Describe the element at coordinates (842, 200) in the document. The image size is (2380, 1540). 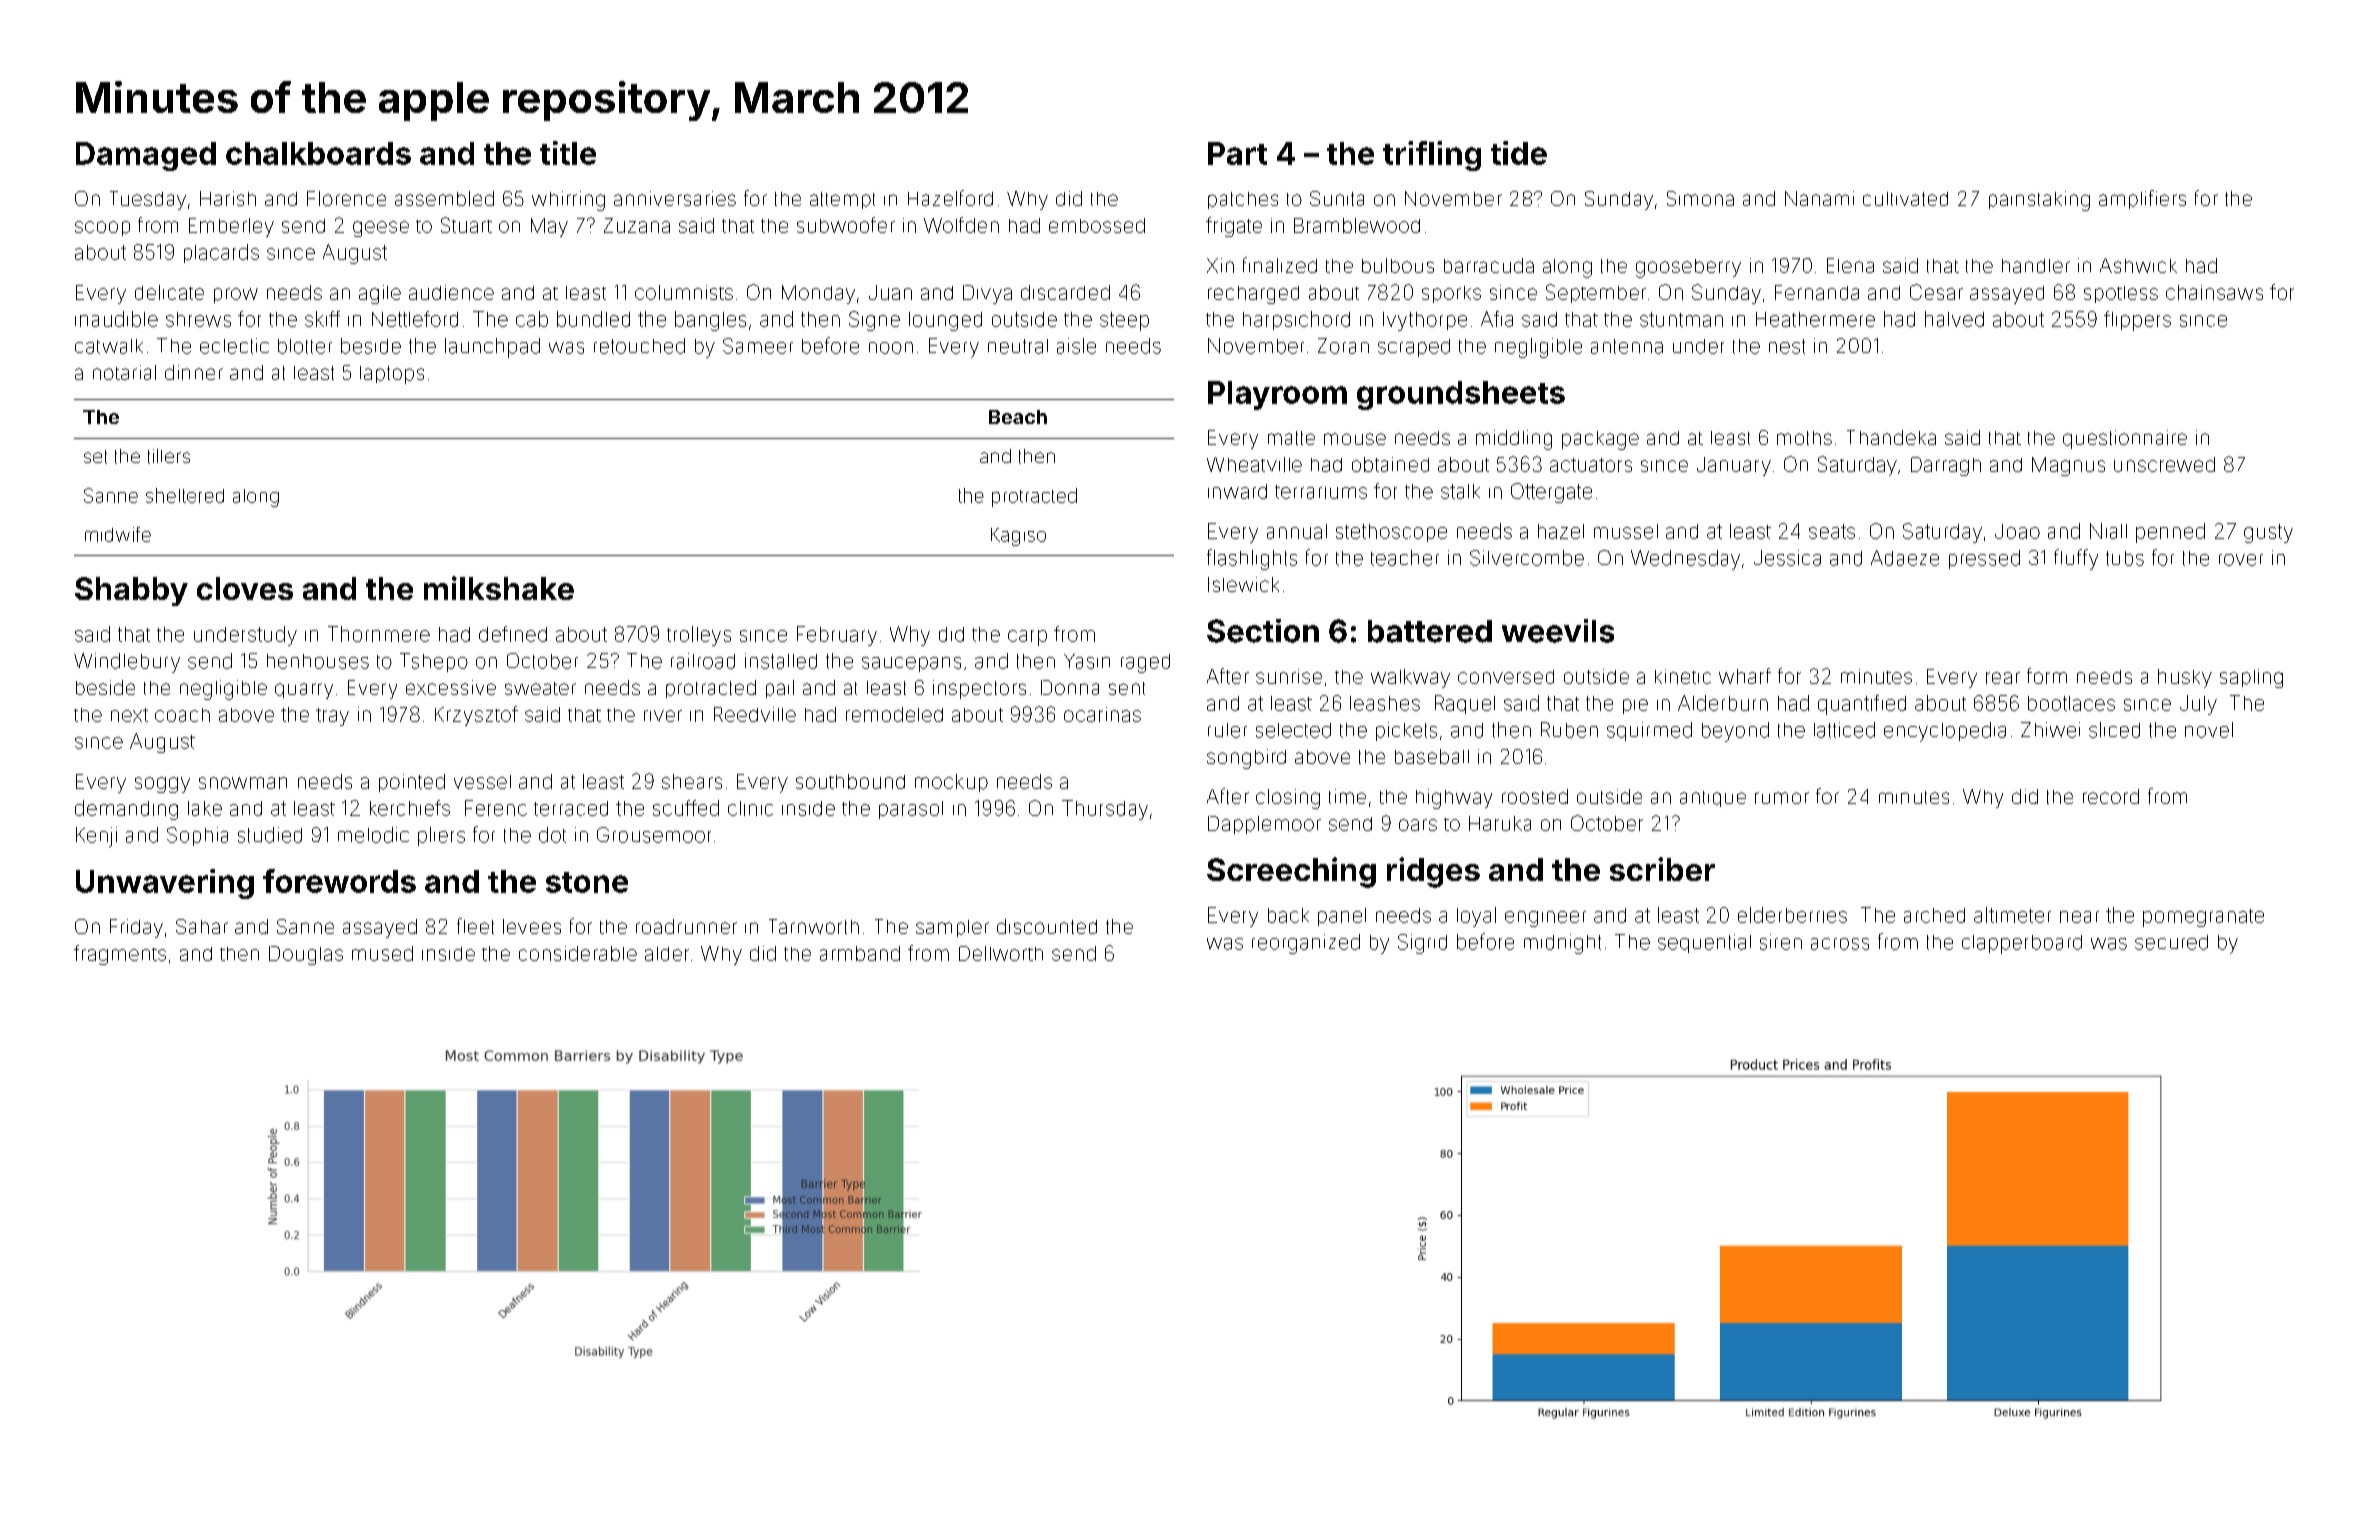
I see `attempt` at that location.
